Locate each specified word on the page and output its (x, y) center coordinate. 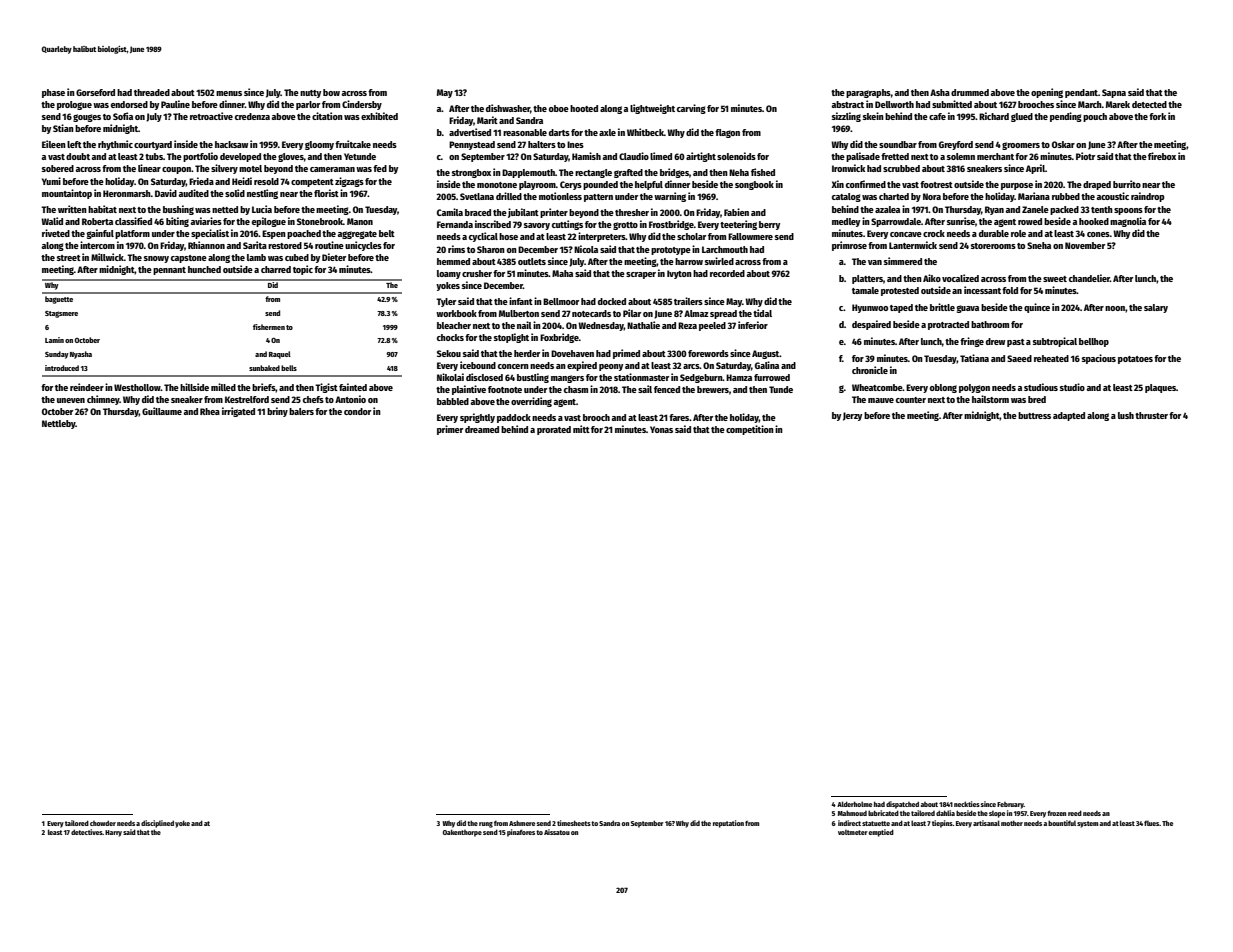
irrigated (238, 412)
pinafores (521, 833)
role (1018, 233)
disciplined (157, 824)
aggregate (357, 235)
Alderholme (854, 804)
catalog (846, 197)
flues (1151, 823)
